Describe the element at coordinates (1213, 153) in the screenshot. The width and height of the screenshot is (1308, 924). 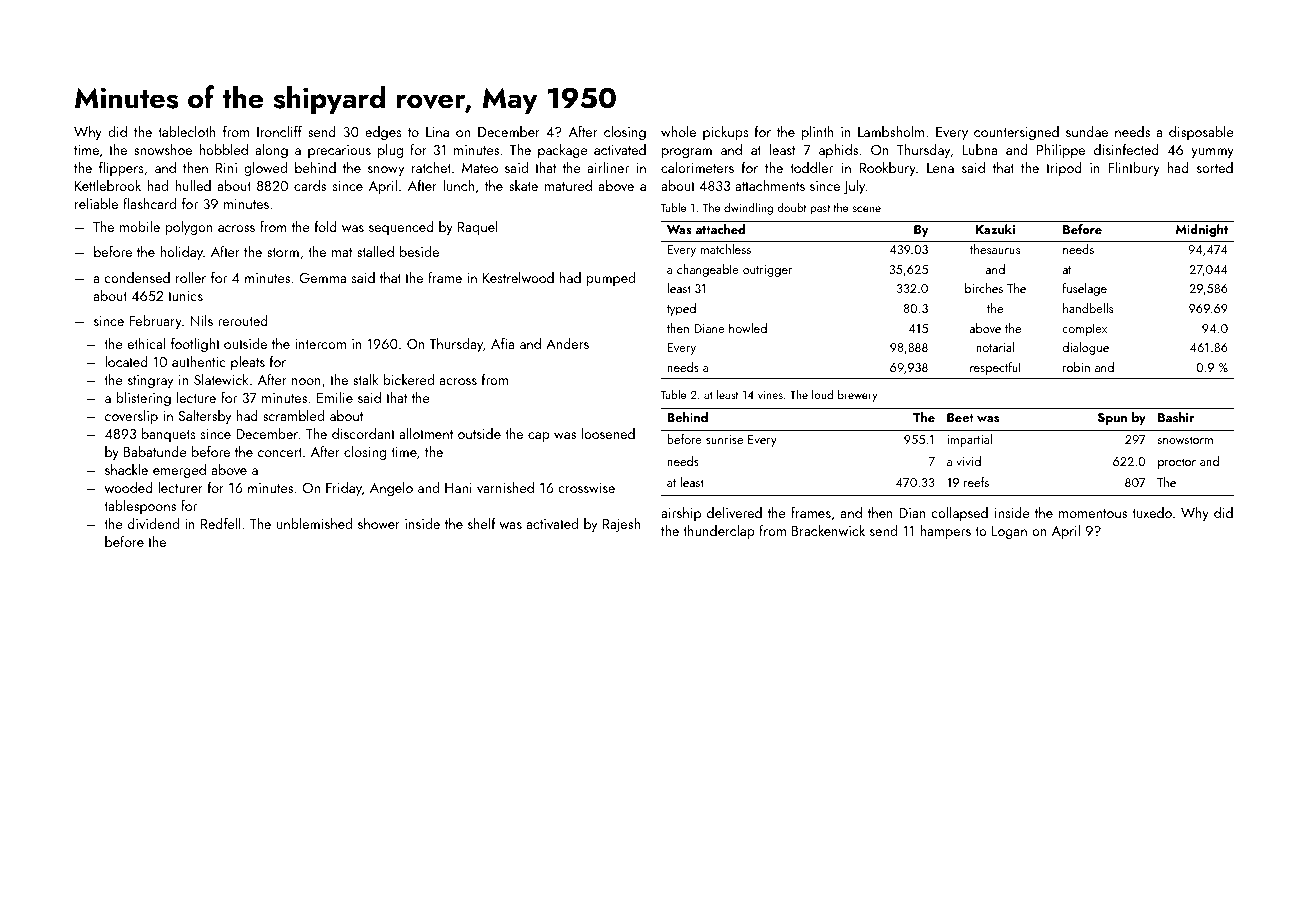
I see `yummy` at that location.
